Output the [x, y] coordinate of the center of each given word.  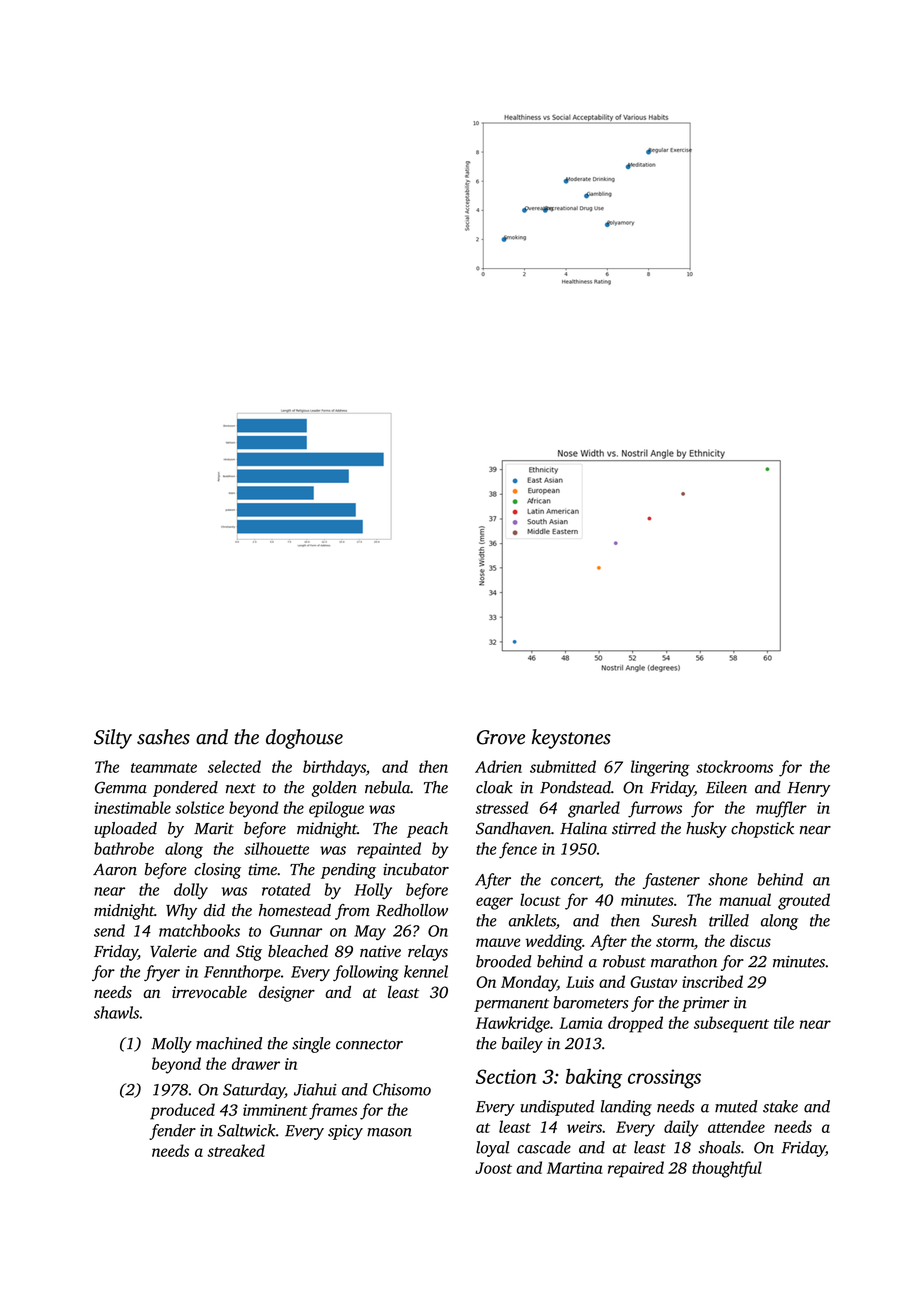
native [380, 951]
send [109, 930]
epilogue [336, 809]
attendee [736, 1126]
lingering [660, 768]
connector [369, 1044]
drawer [256, 1063]
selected [234, 766]
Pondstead [575, 787]
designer [287, 994]
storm [675, 942]
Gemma [121, 787]
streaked [236, 1150]
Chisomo [402, 1089]
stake [780, 1106]
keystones [571, 739]
